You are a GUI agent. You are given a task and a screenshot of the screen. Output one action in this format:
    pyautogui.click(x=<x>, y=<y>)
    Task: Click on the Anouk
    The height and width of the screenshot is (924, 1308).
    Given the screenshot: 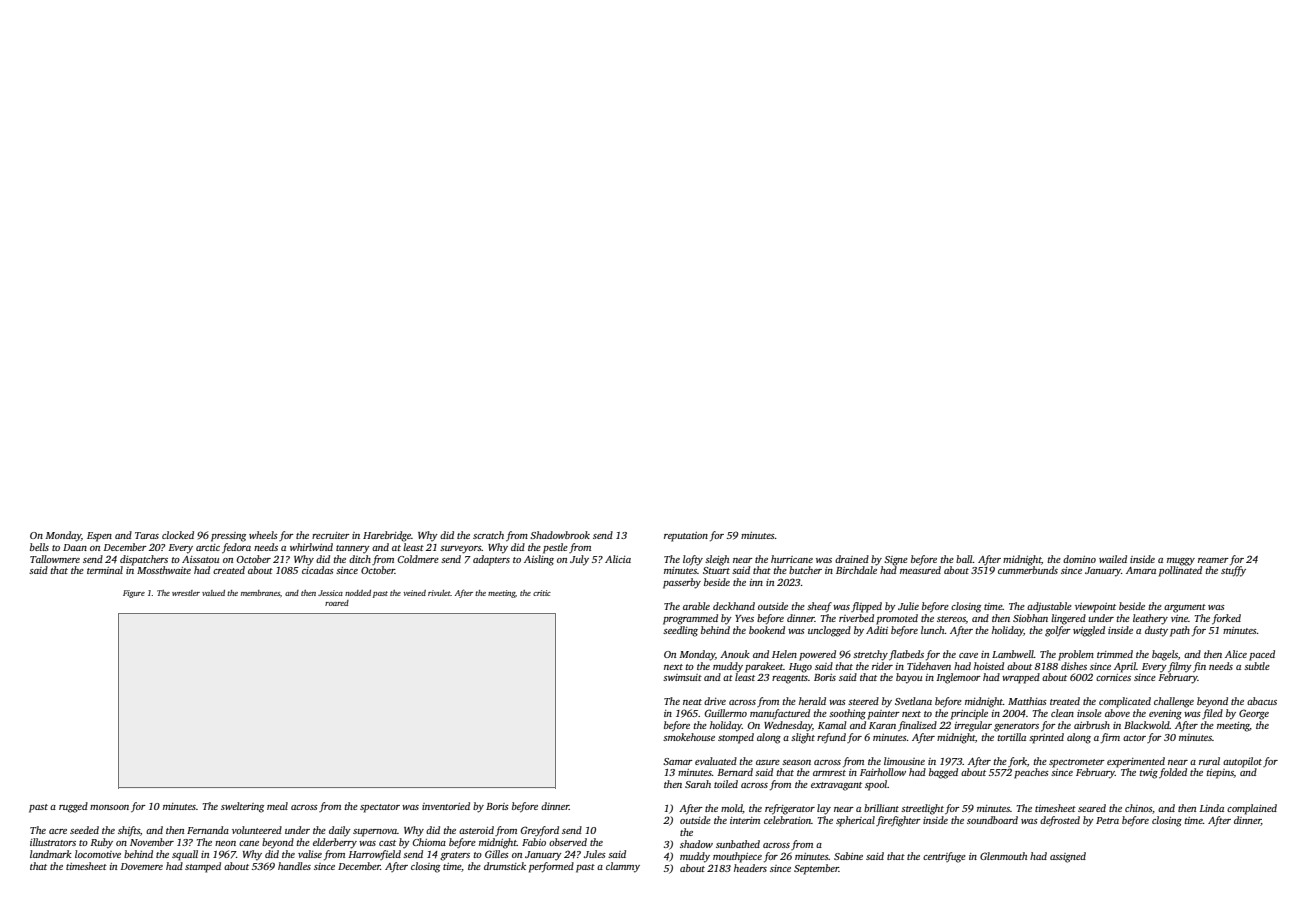 What is the action you would take?
    pyautogui.click(x=735, y=654)
